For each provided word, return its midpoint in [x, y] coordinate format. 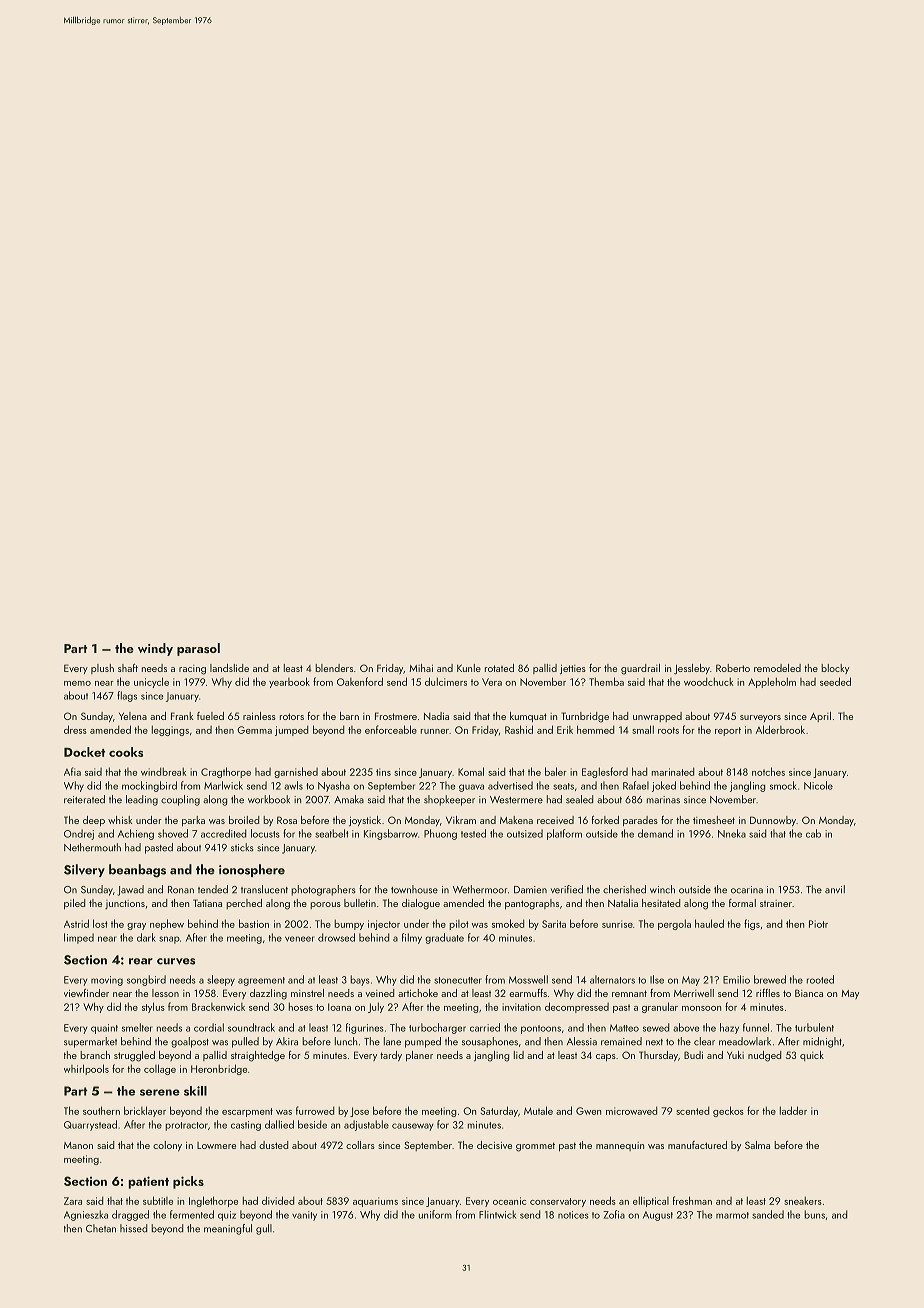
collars [360, 1145]
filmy [412, 938]
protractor [186, 1126]
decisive [494, 1145]
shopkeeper [449, 800]
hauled [709, 923]
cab [813, 833]
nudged [765, 1056]
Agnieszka [86, 1215]
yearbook [289, 682]
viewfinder [86, 993]
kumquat [528, 717]
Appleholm [772, 682]
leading [142, 800]
